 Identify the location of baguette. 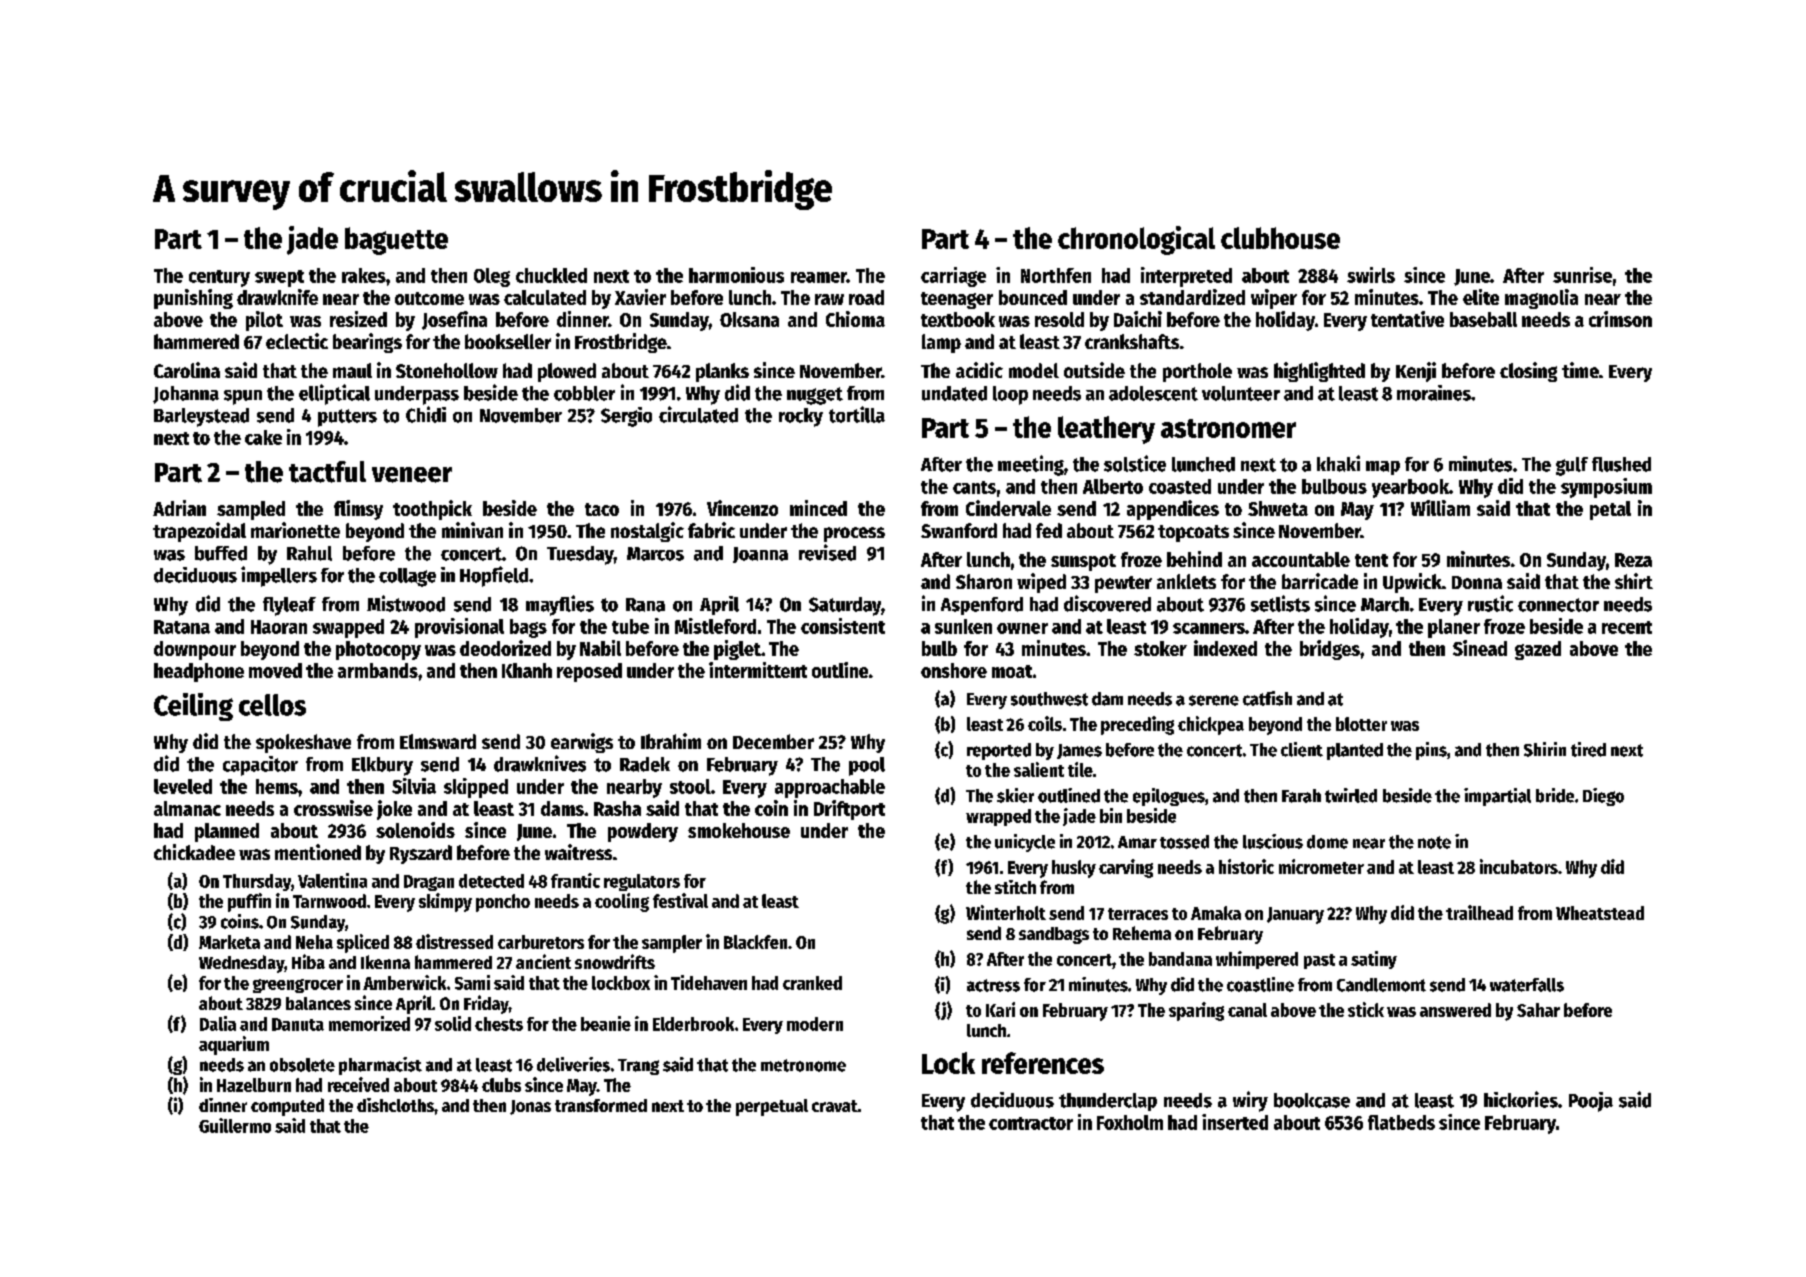
(396, 241).
